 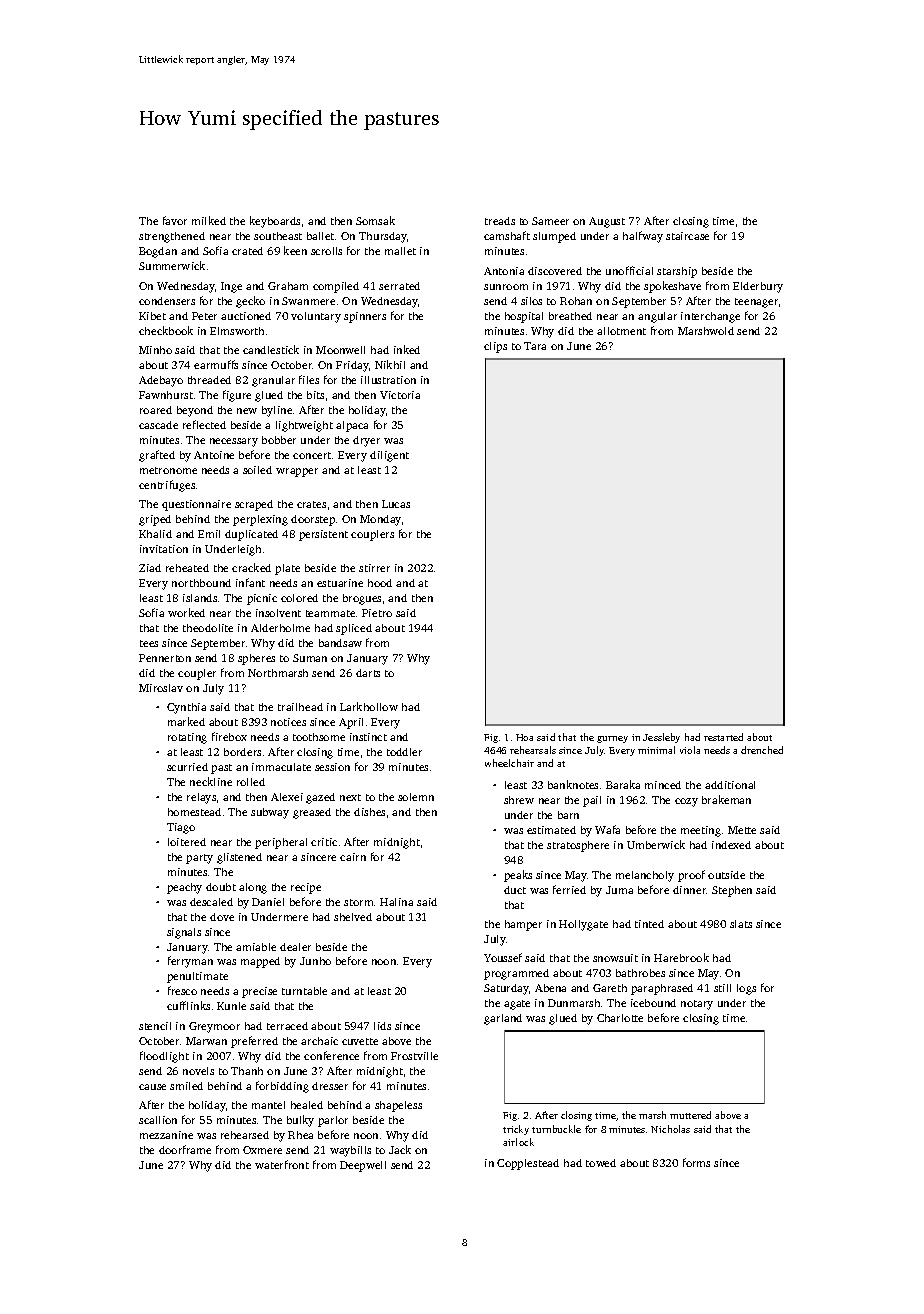 I want to click on turntable, so click(x=304, y=991).
